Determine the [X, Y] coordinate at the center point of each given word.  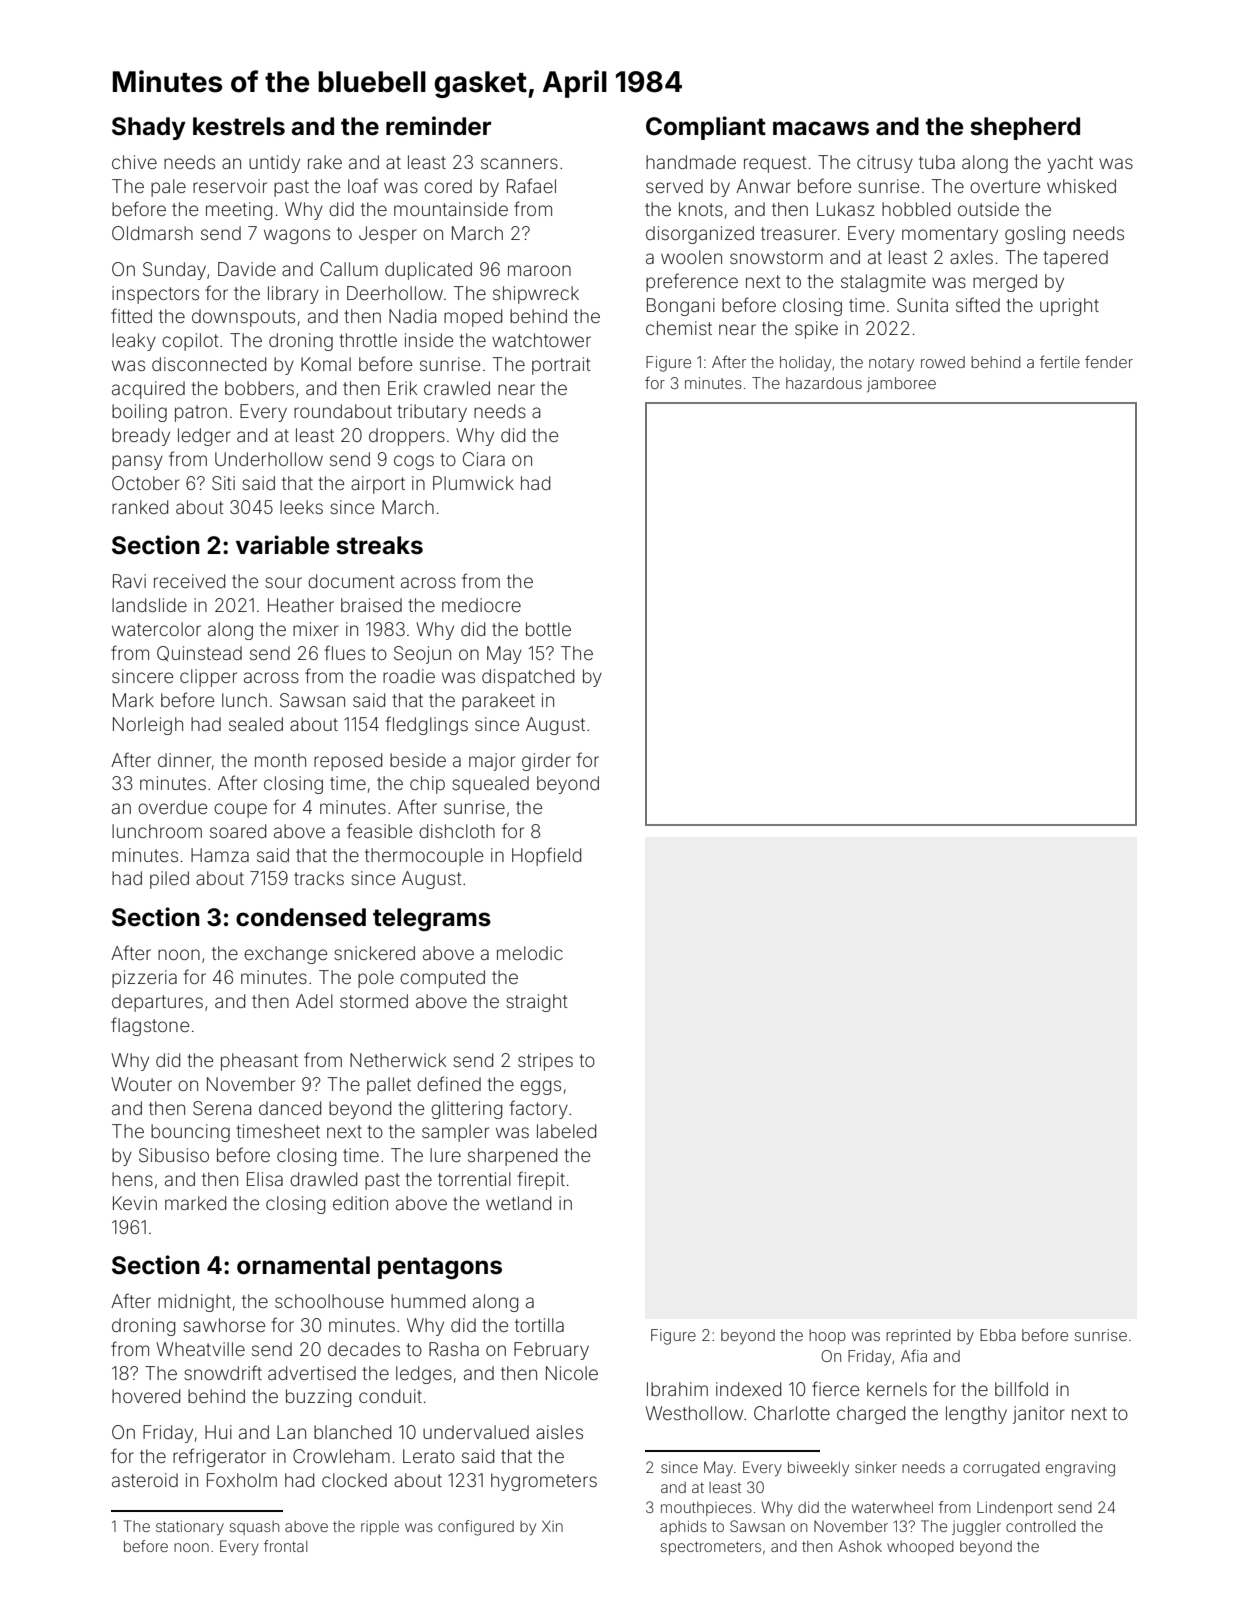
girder [546, 762]
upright [1069, 307]
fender [1109, 361]
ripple [380, 1528]
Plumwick [473, 483]
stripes [545, 1062]
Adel [314, 1001]
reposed [348, 762]
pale [168, 188]
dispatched [528, 678]
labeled [566, 1131]
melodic [530, 953]
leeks [301, 507]
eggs [540, 1087]
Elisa [265, 1179]
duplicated [428, 271]
